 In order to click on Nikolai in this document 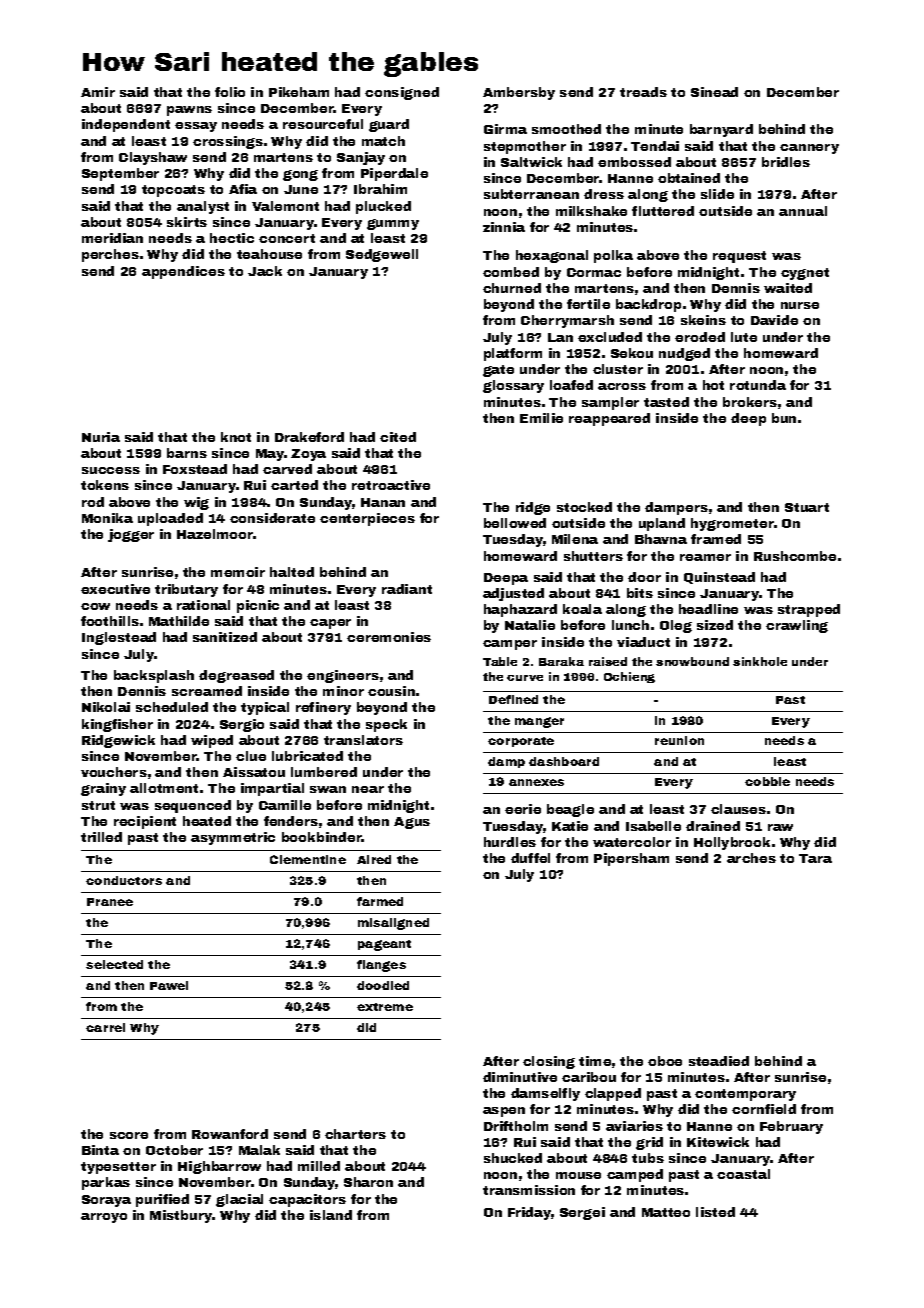, I will do `click(106, 707)`.
